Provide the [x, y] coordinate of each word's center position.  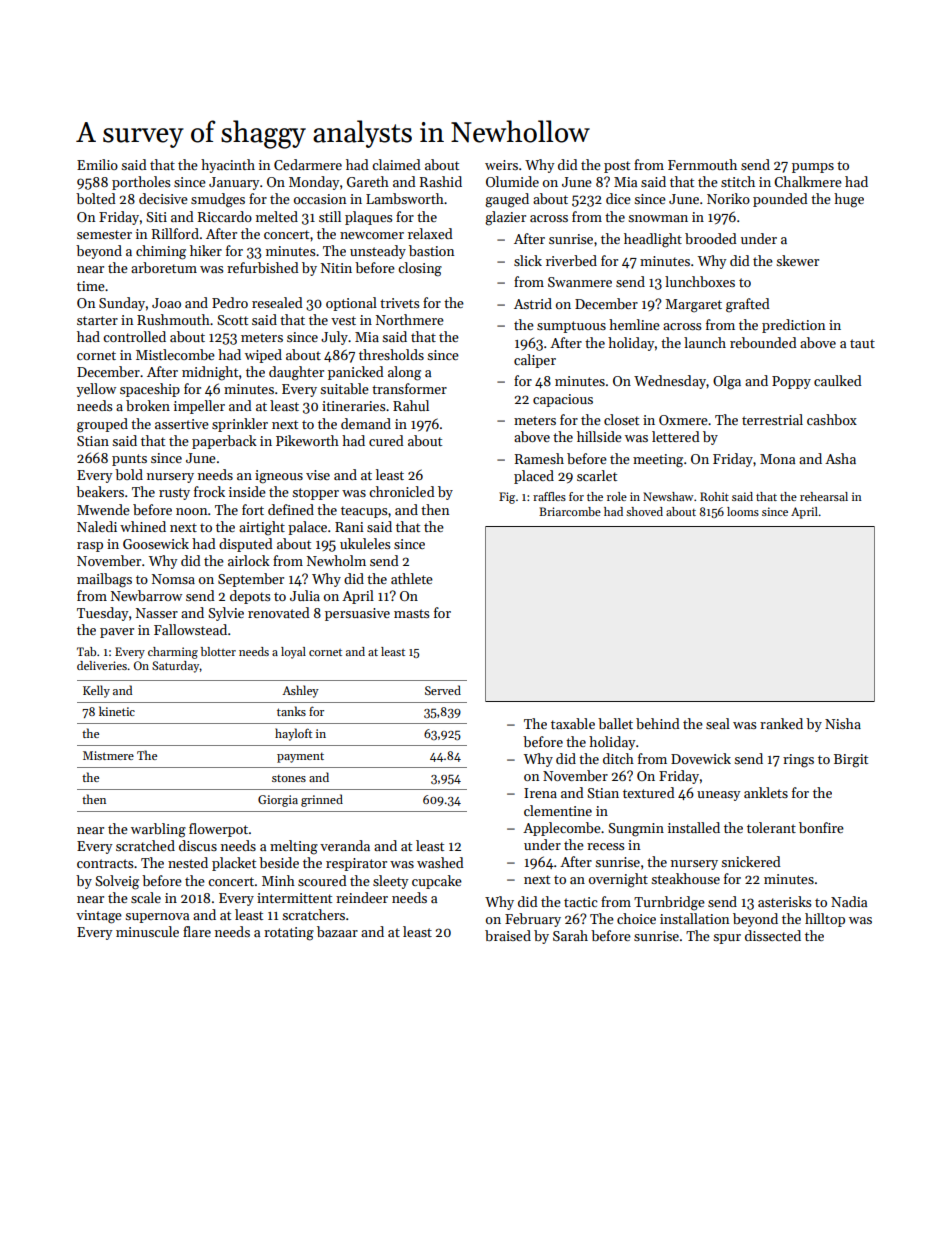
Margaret [693, 306]
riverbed [571, 260]
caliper [535, 361]
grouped [102, 425]
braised [508, 935]
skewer [797, 260]
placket [234, 864]
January [234, 183]
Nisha [843, 723]
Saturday [176, 667]
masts [412, 613]
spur [727, 939]
